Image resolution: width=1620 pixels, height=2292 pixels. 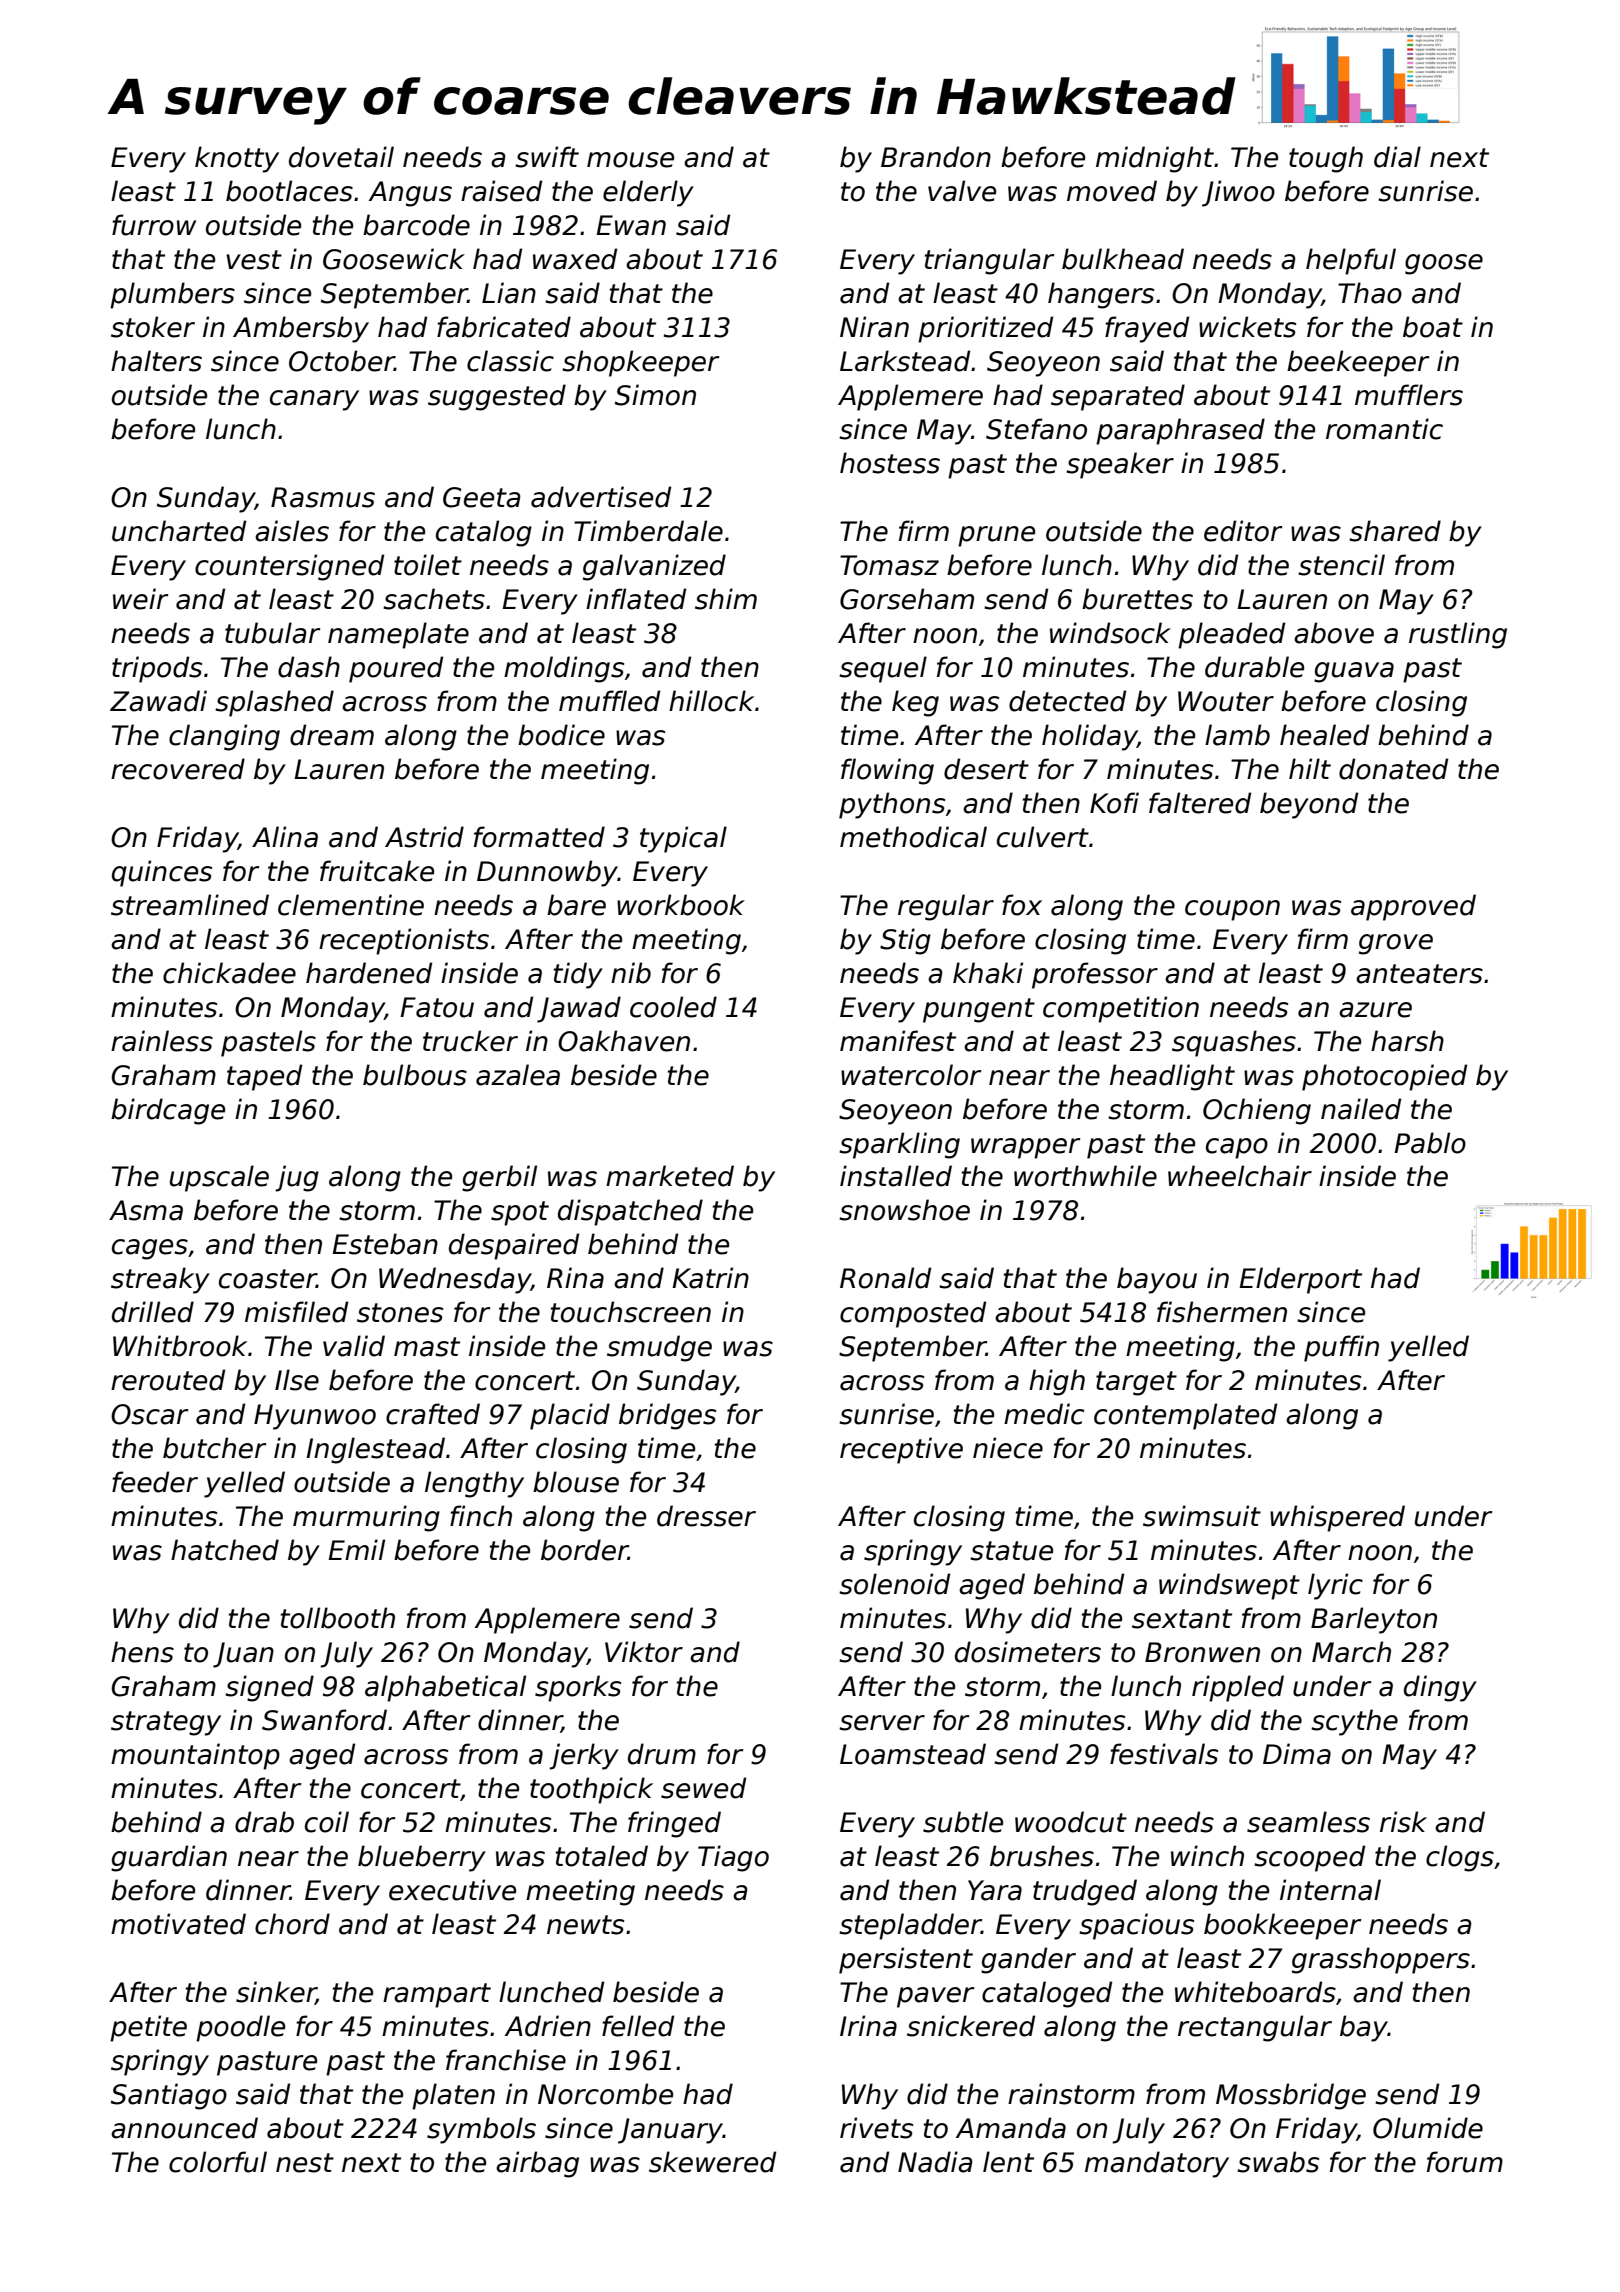 I want to click on petite, so click(x=148, y=2028).
